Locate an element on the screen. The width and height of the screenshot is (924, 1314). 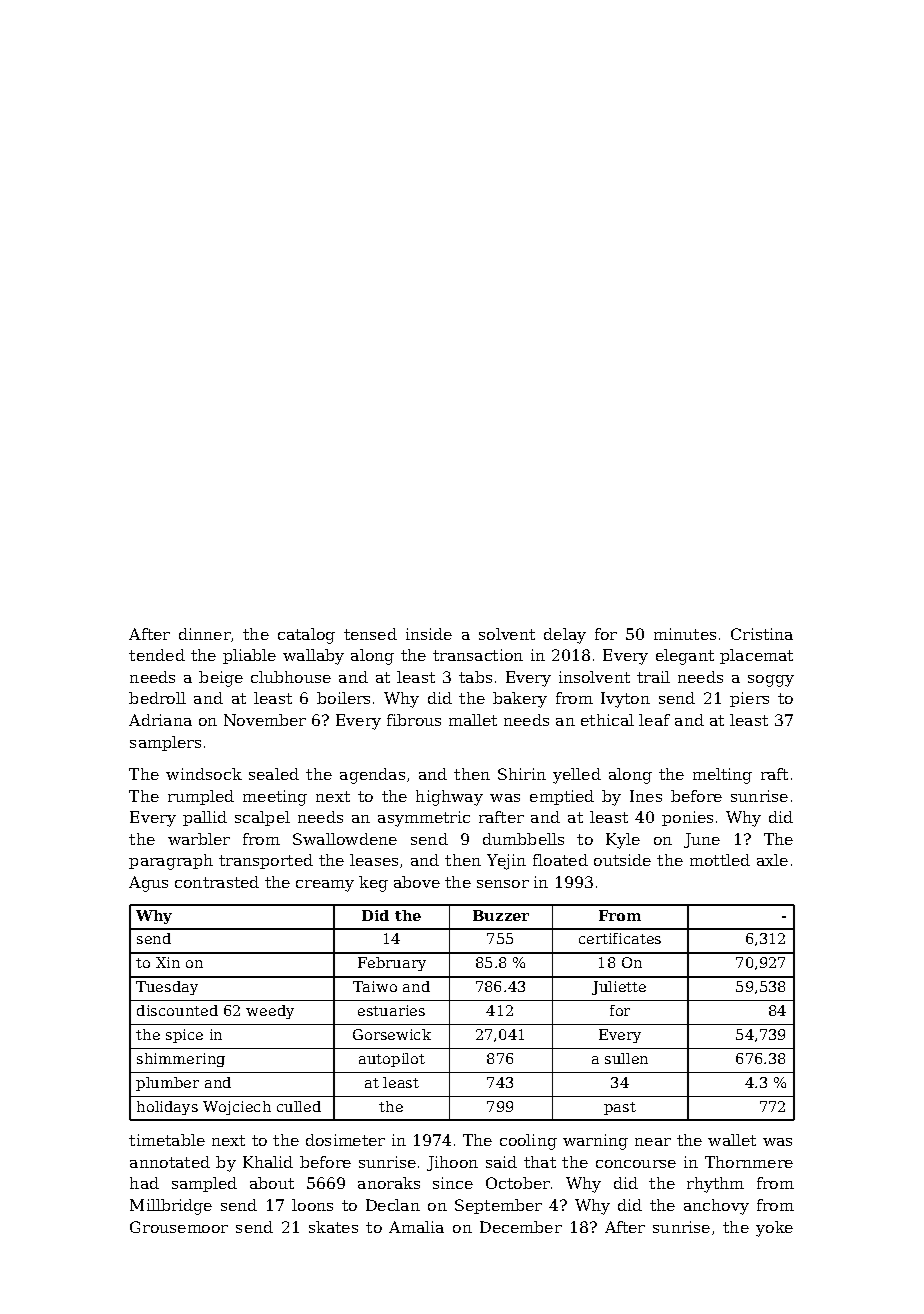
asymmetric is located at coordinates (424, 819).
